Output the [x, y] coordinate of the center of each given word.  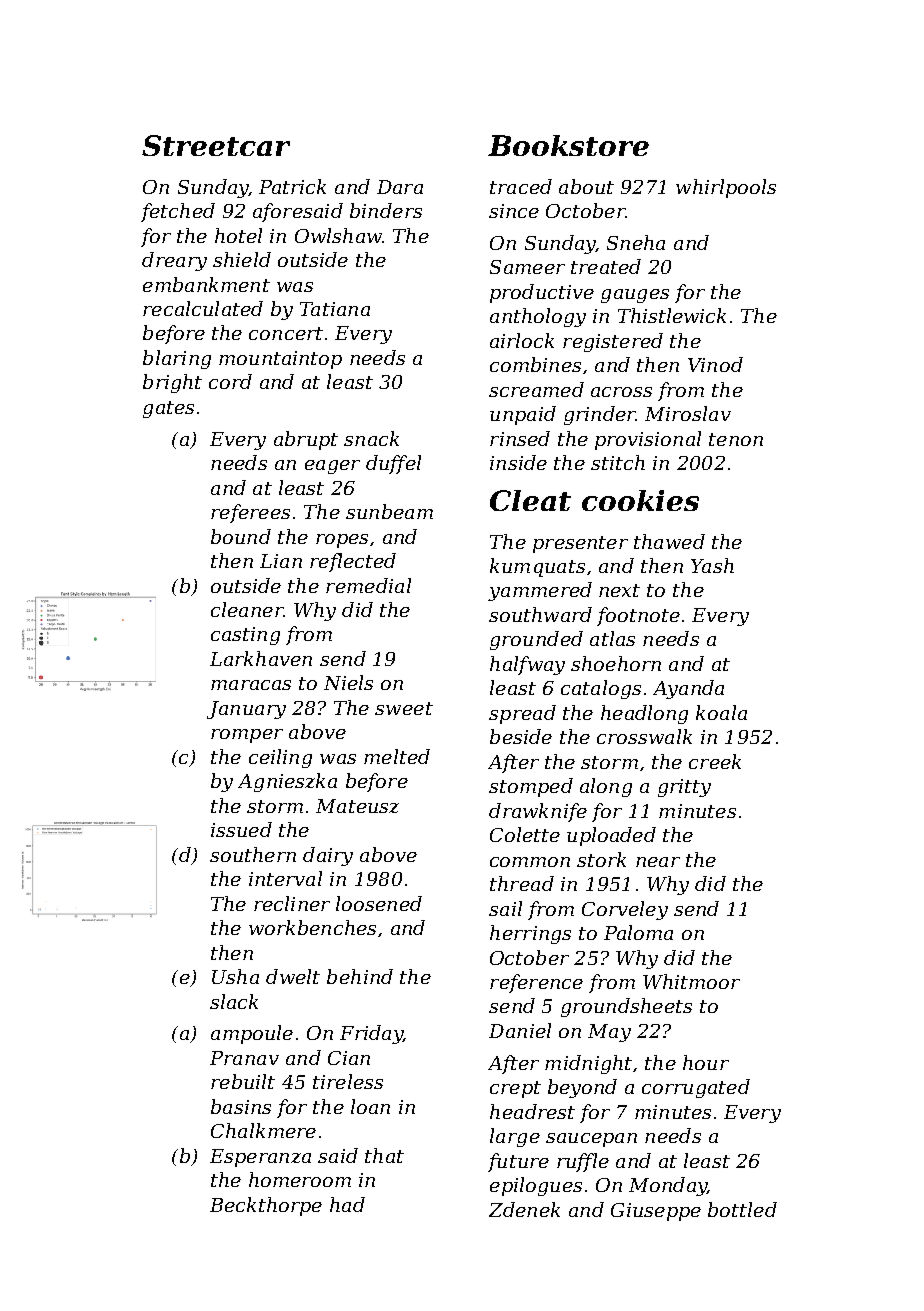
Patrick [292, 186]
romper [247, 736]
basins [241, 1106]
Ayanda [688, 689]
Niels [348, 682]
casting [245, 636]
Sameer [527, 267]
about [586, 186]
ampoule [252, 1034]
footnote [638, 616]
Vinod [715, 364]
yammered [540, 591]
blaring [177, 359]
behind [360, 976]
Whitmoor [691, 981]
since [514, 211]
